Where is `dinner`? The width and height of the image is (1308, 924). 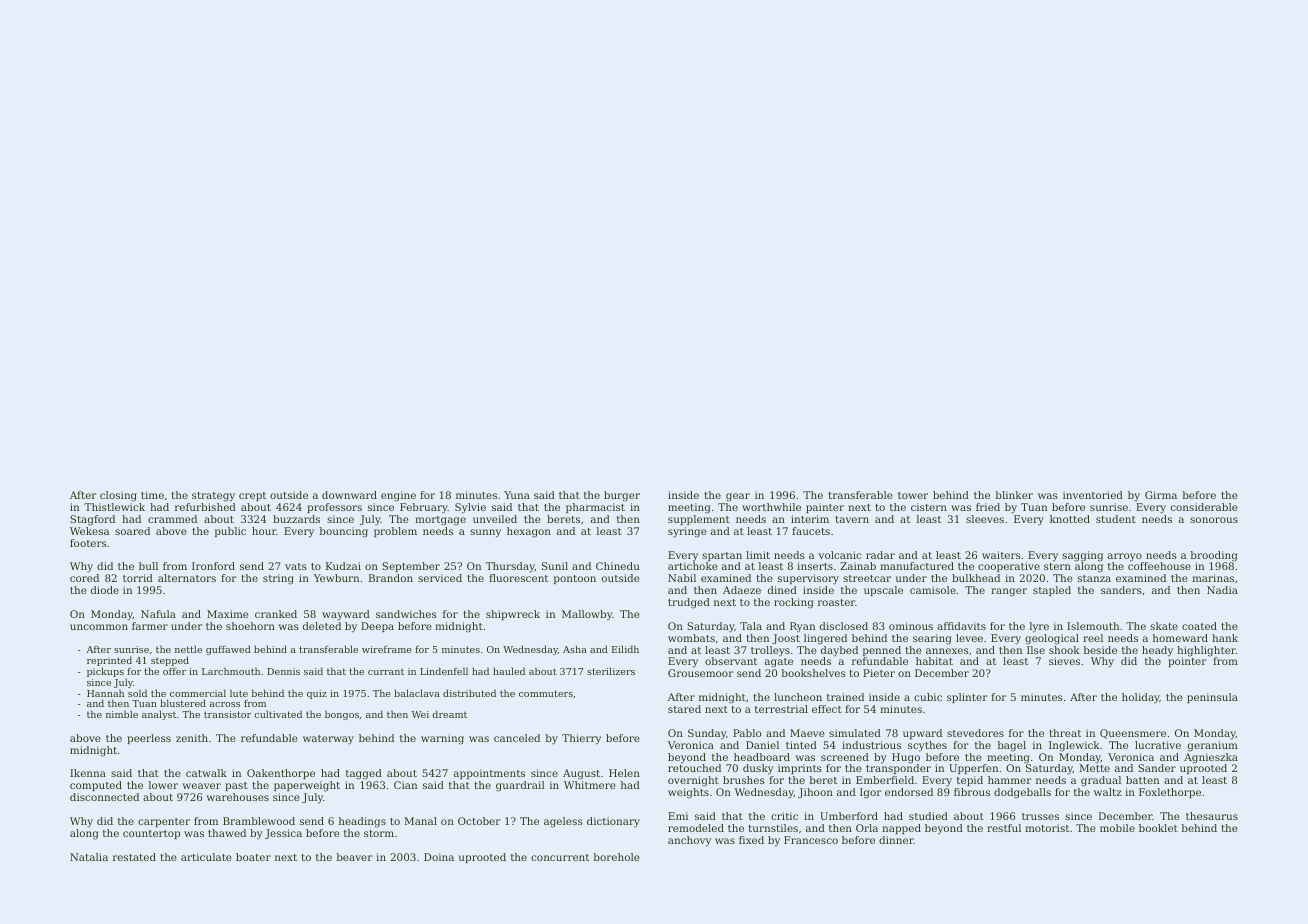
dinner is located at coordinates (896, 840).
